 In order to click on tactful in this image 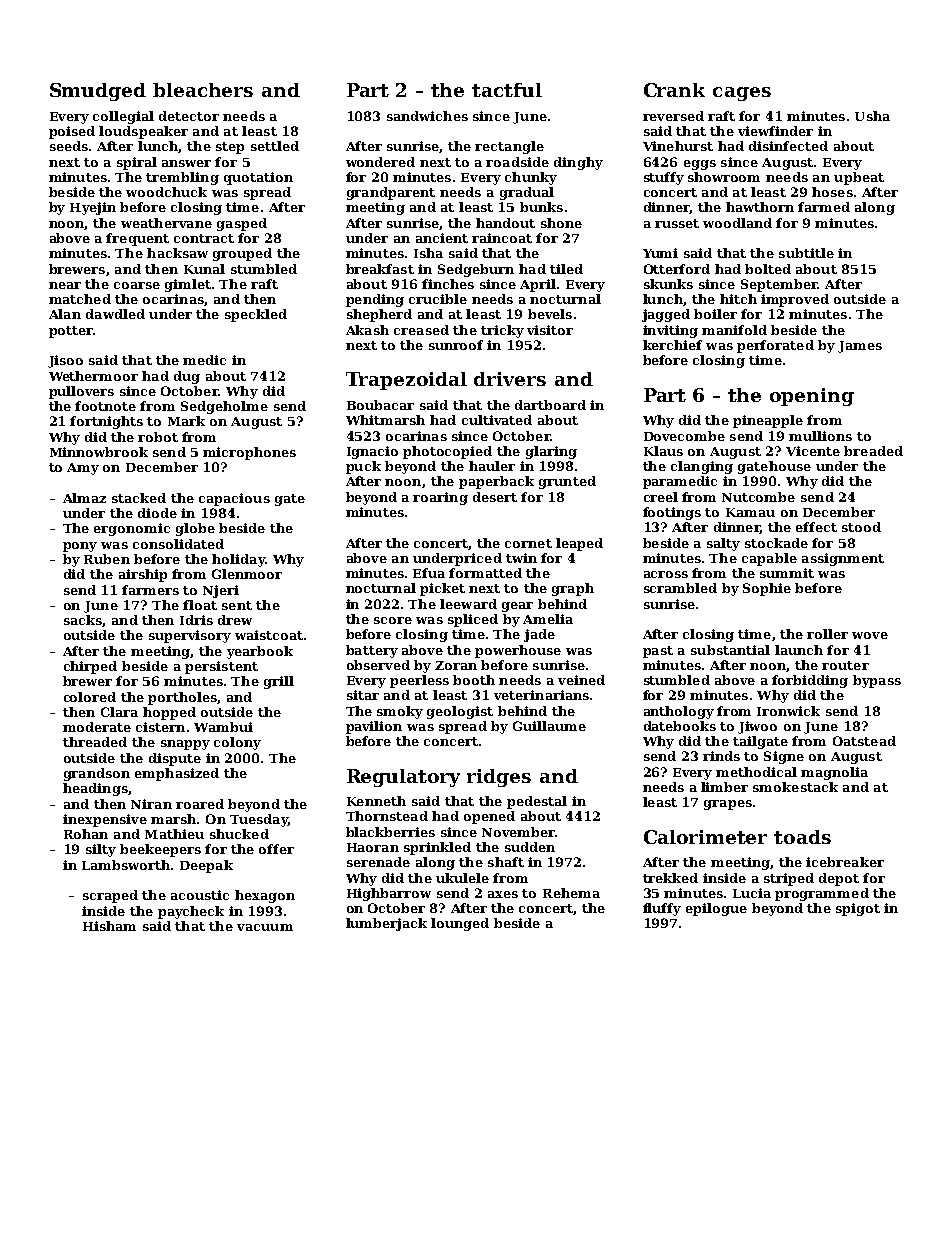, I will do `click(507, 90)`.
